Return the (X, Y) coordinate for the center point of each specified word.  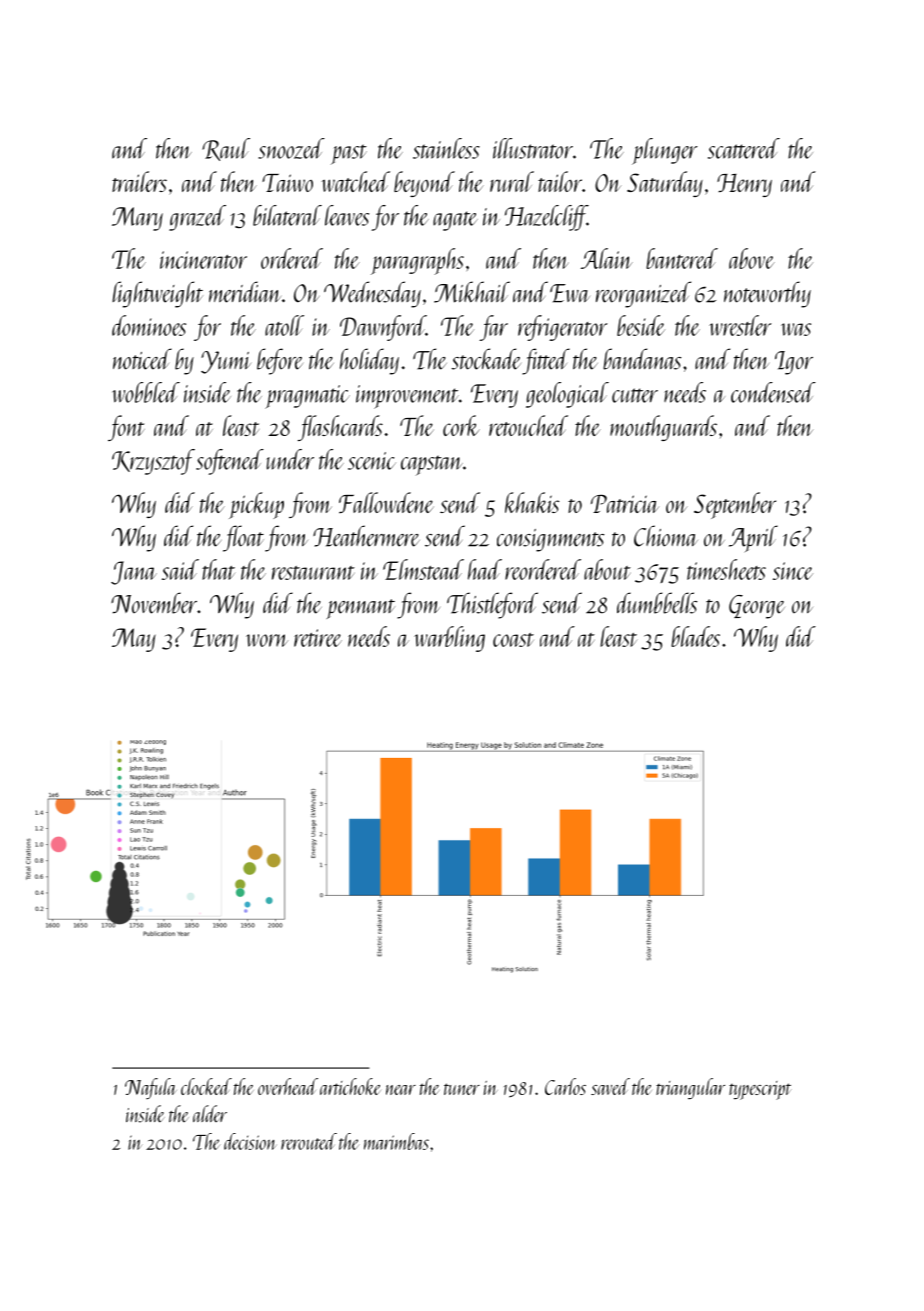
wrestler (740, 325)
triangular (690, 1088)
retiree (318, 638)
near (401, 1090)
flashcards (340, 428)
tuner (462, 1089)
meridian (245, 292)
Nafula (151, 1088)
